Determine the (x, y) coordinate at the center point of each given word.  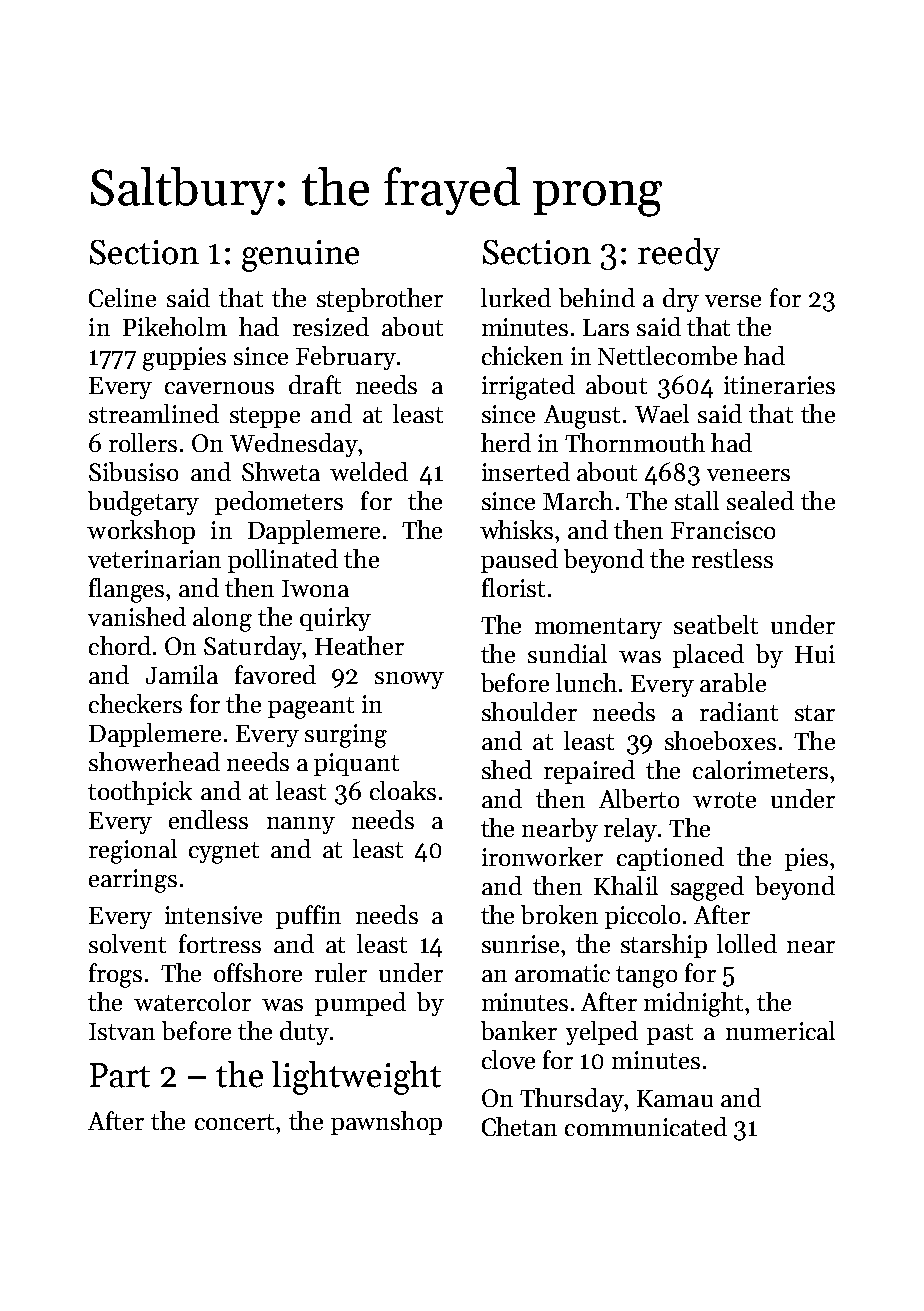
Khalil (626, 885)
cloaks (403, 790)
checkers (135, 703)
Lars (606, 327)
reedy (679, 254)
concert (234, 1122)
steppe (265, 417)
